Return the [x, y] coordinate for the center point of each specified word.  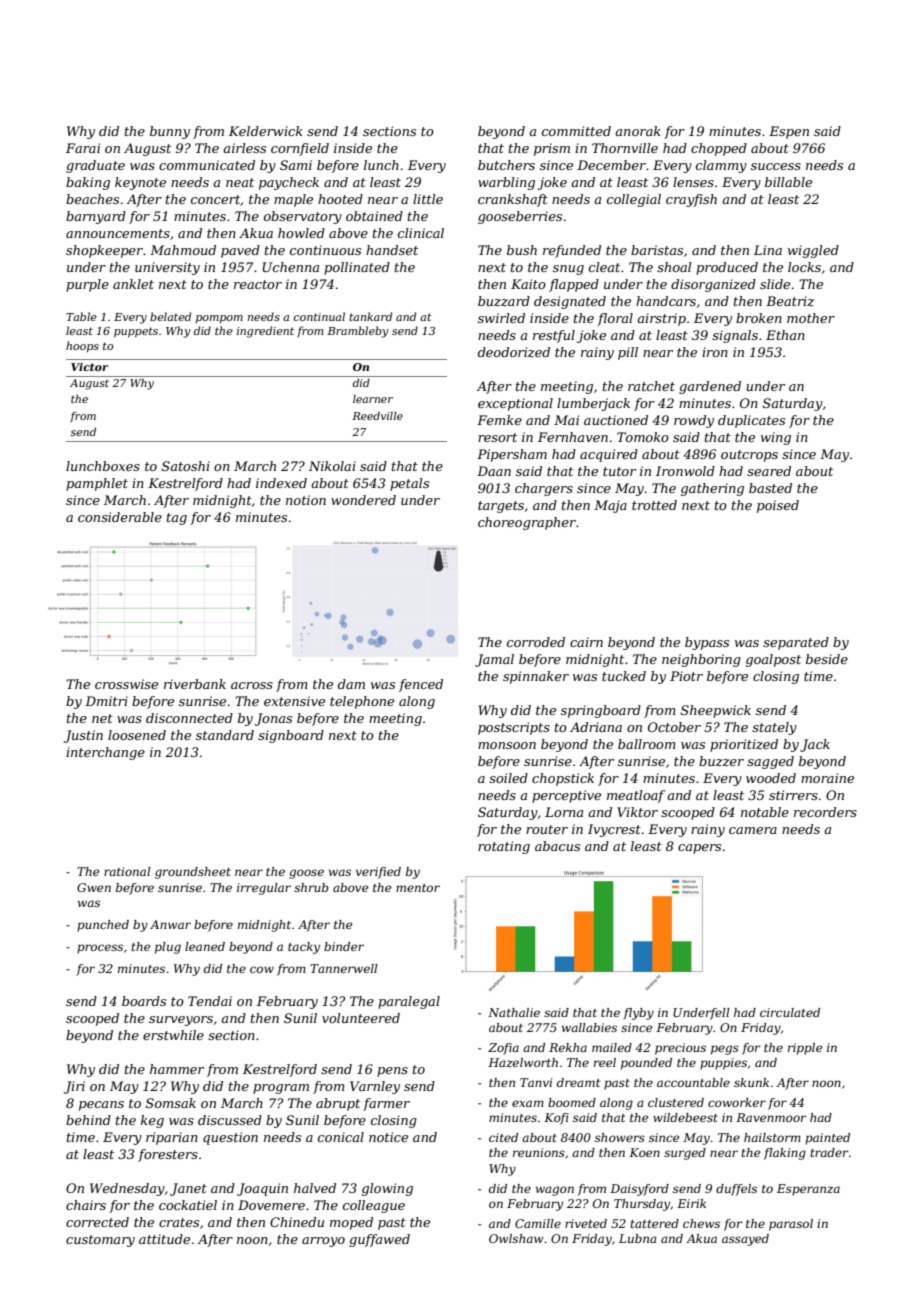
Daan [494, 471]
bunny [170, 132]
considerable [120, 517]
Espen [789, 132]
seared [769, 471]
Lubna [638, 1238]
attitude [164, 1239]
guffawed [379, 1240]
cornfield [300, 149]
